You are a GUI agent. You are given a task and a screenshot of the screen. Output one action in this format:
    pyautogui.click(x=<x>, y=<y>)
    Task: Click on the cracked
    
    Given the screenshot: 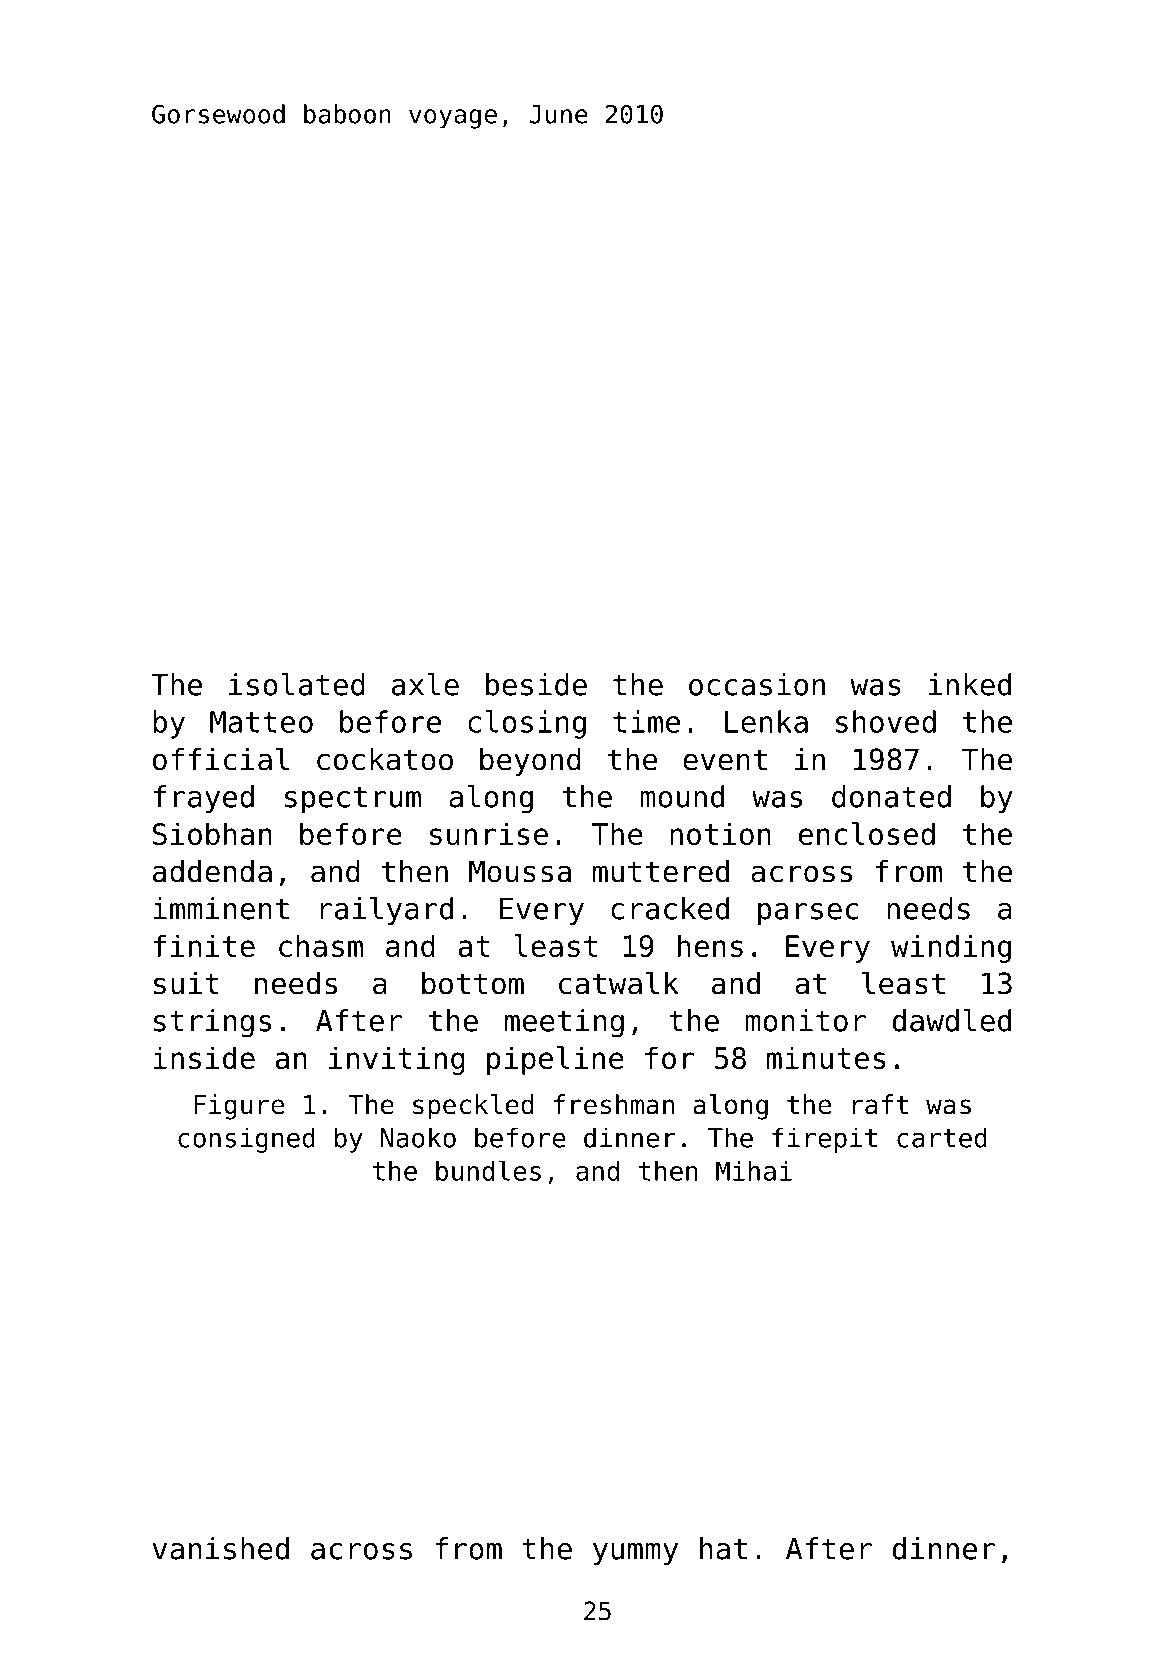 What is the action you would take?
    pyautogui.click(x=670, y=908)
